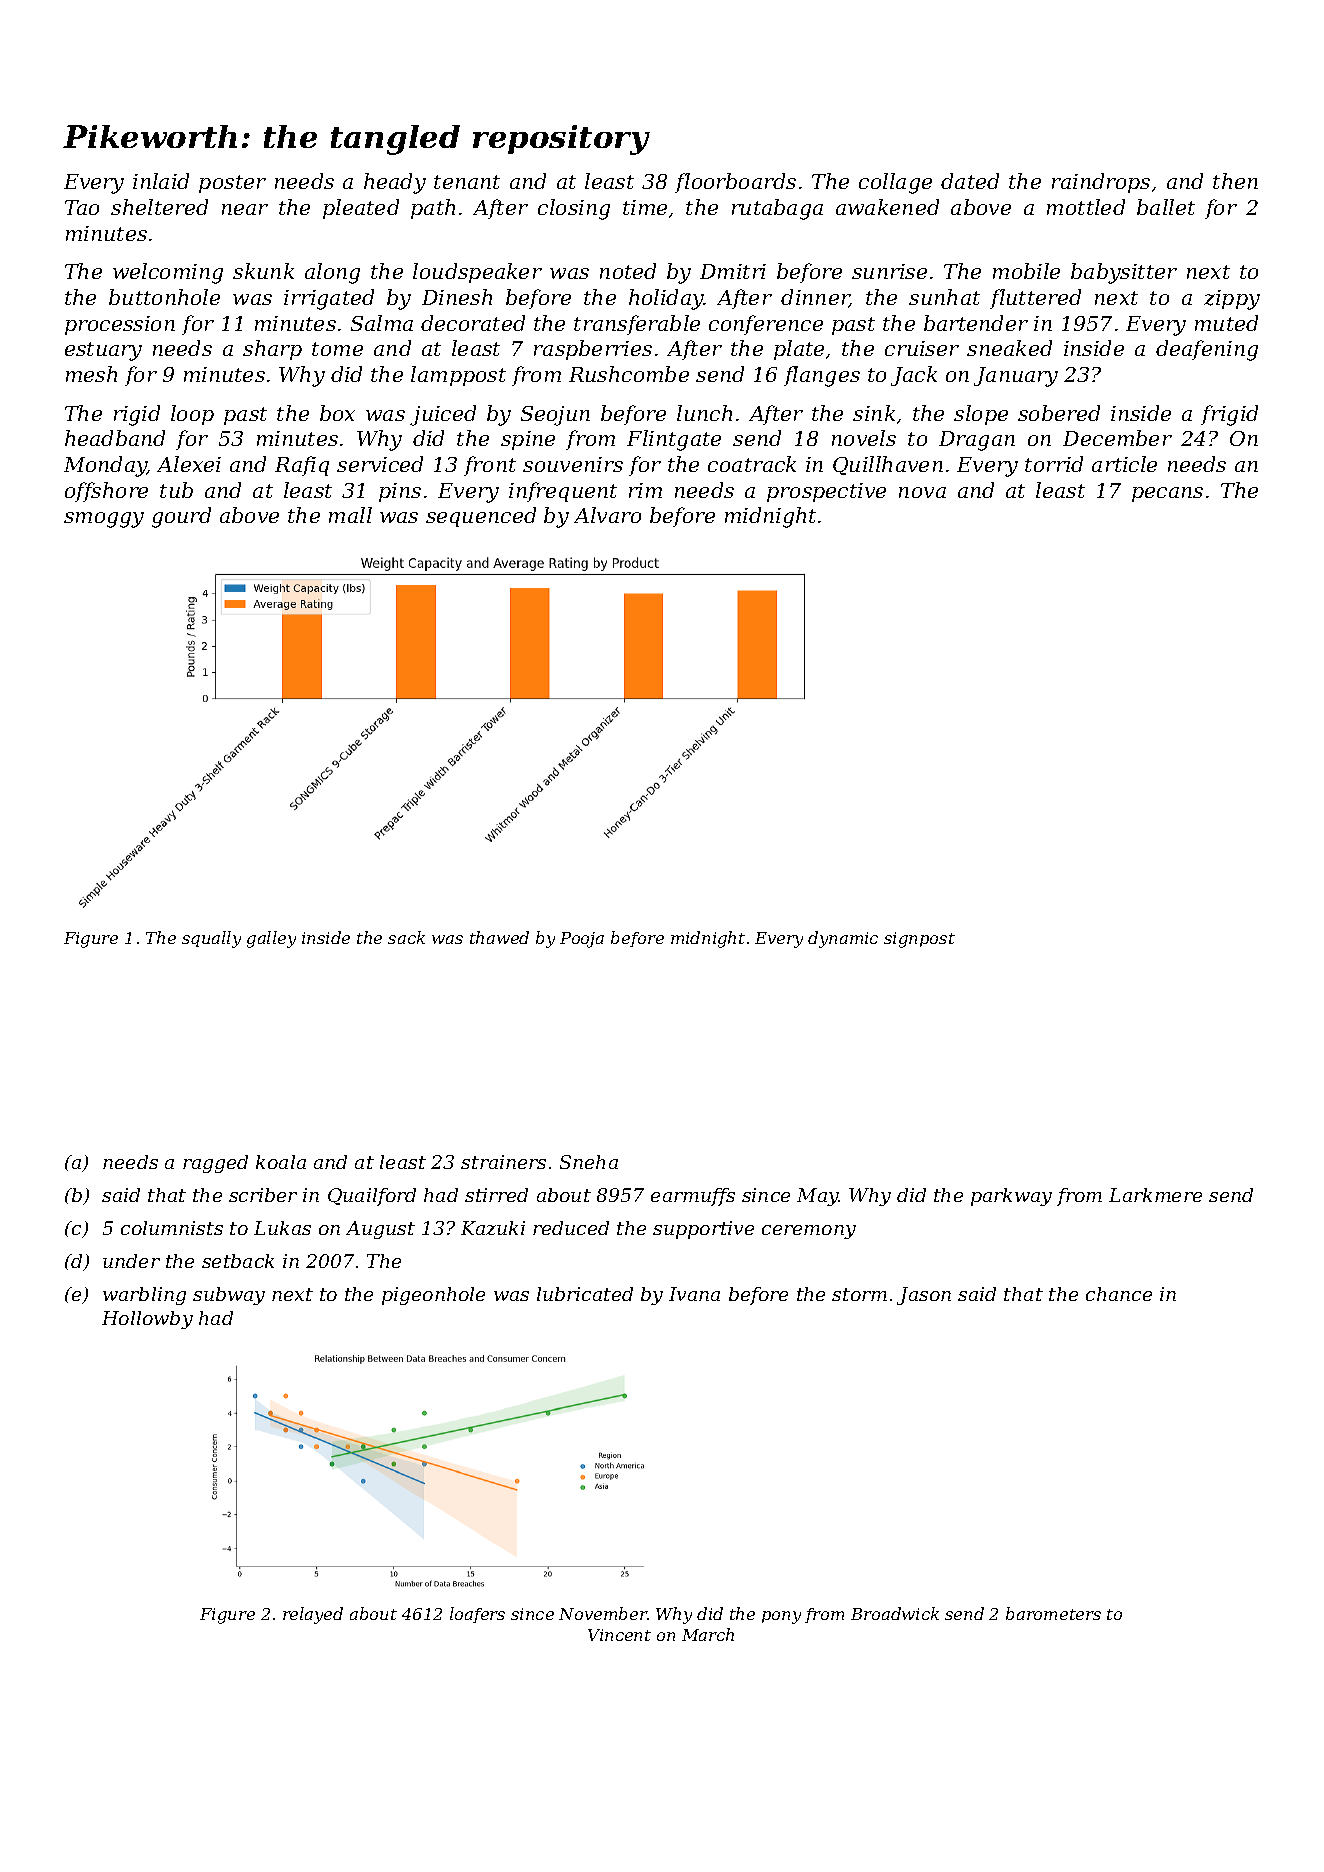 The height and width of the page is (1872, 1324). What do you see at coordinates (1155, 1195) in the page?
I see `Larkmere` at bounding box center [1155, 1195].
